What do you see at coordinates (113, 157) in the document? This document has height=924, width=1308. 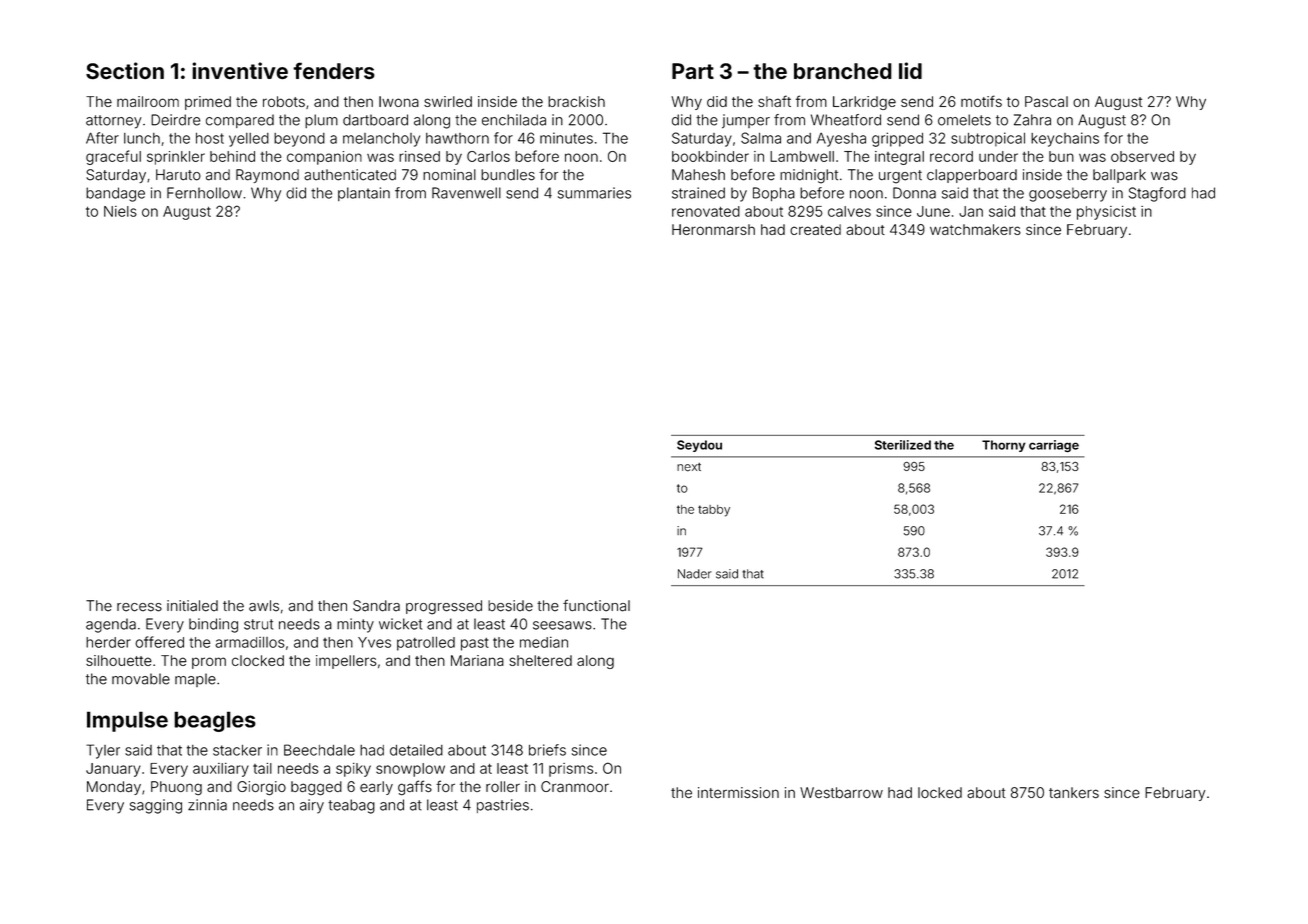 I see `graceful` at bounding box center [113, 157].
